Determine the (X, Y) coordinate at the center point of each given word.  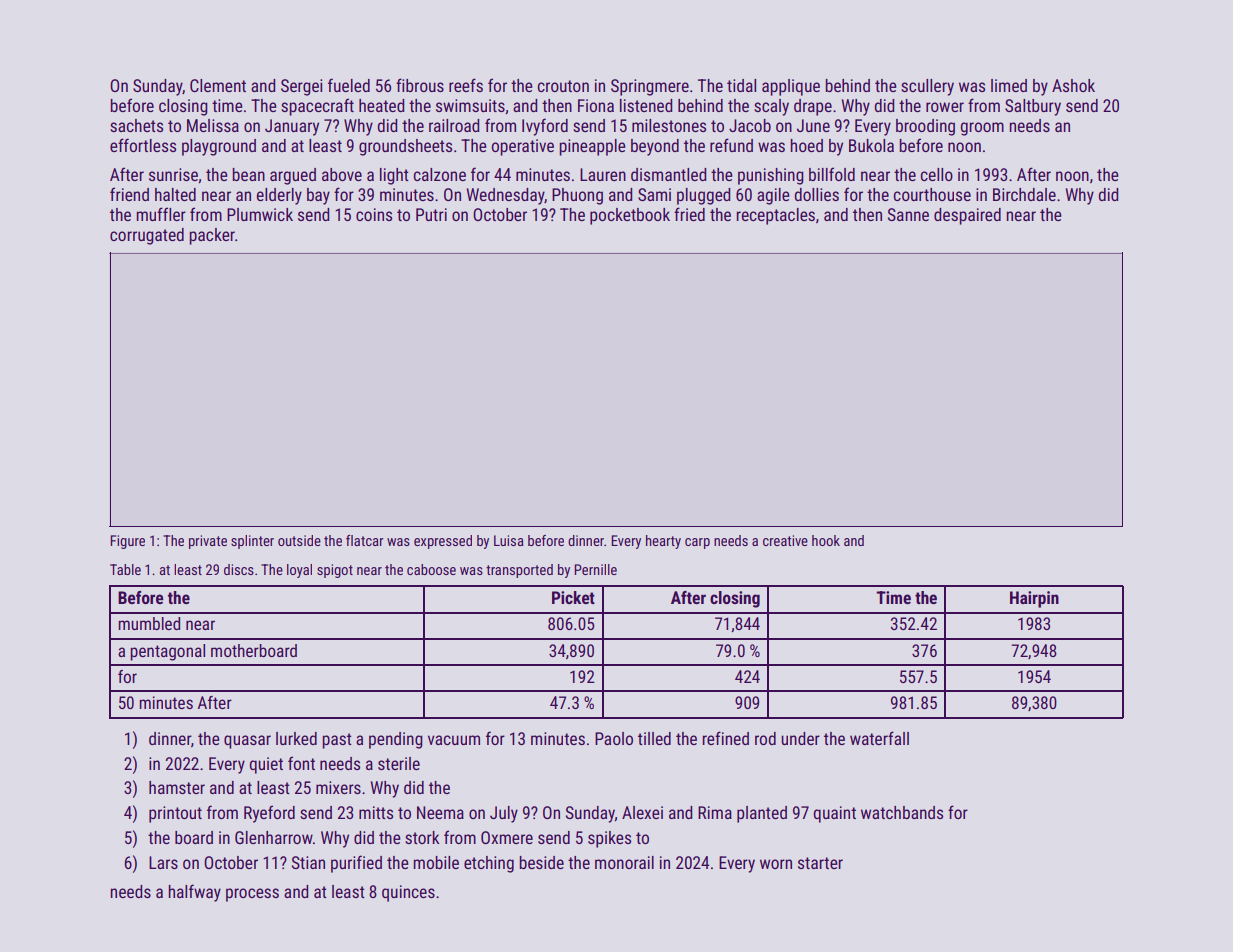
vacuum (454, 740)
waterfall (879, 738)
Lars (163, 862)
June (813, 125)
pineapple (592, 147)
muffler (161, 214)
